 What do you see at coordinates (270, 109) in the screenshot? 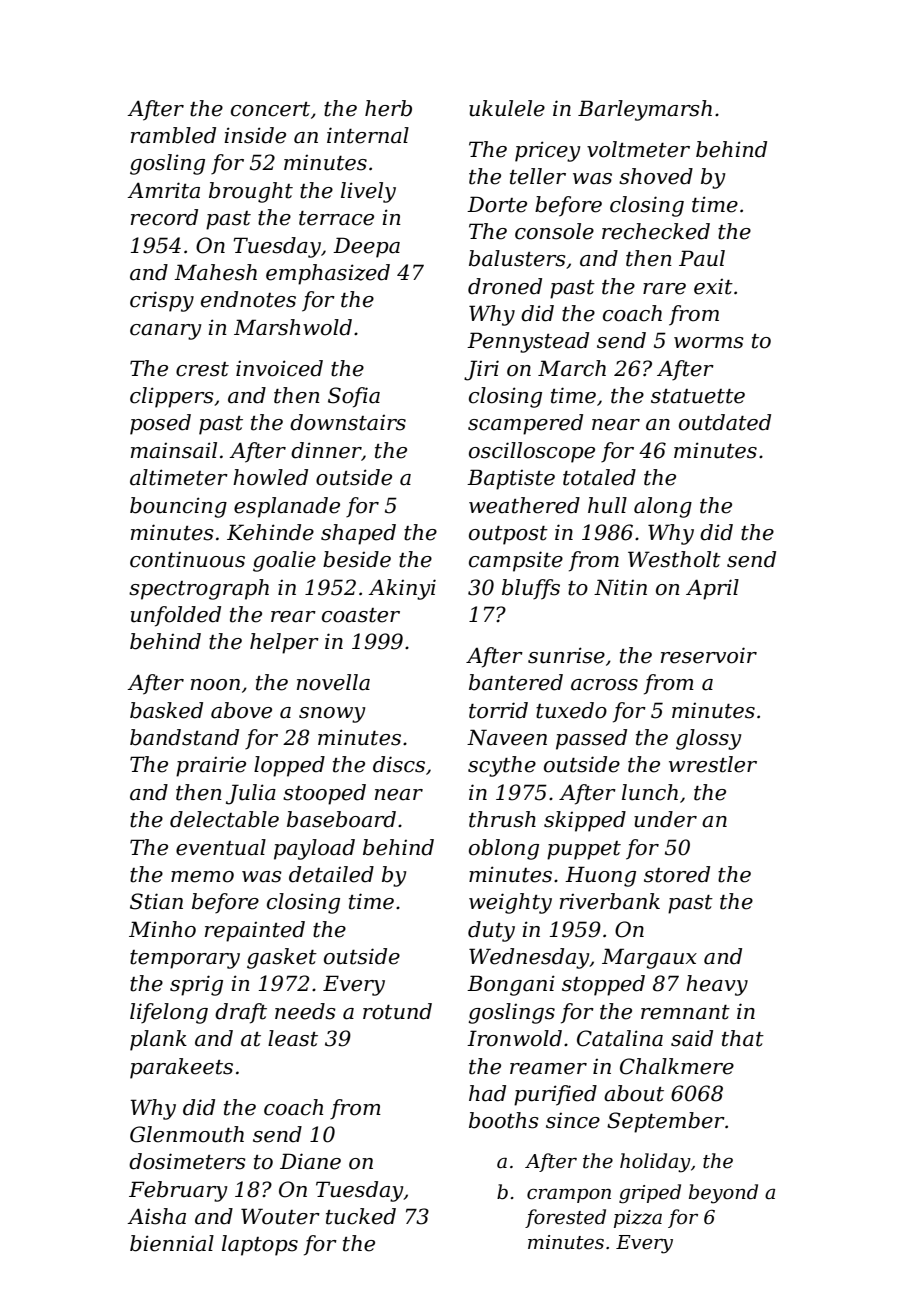
I see `concert` at bounding box center [270, 109].
